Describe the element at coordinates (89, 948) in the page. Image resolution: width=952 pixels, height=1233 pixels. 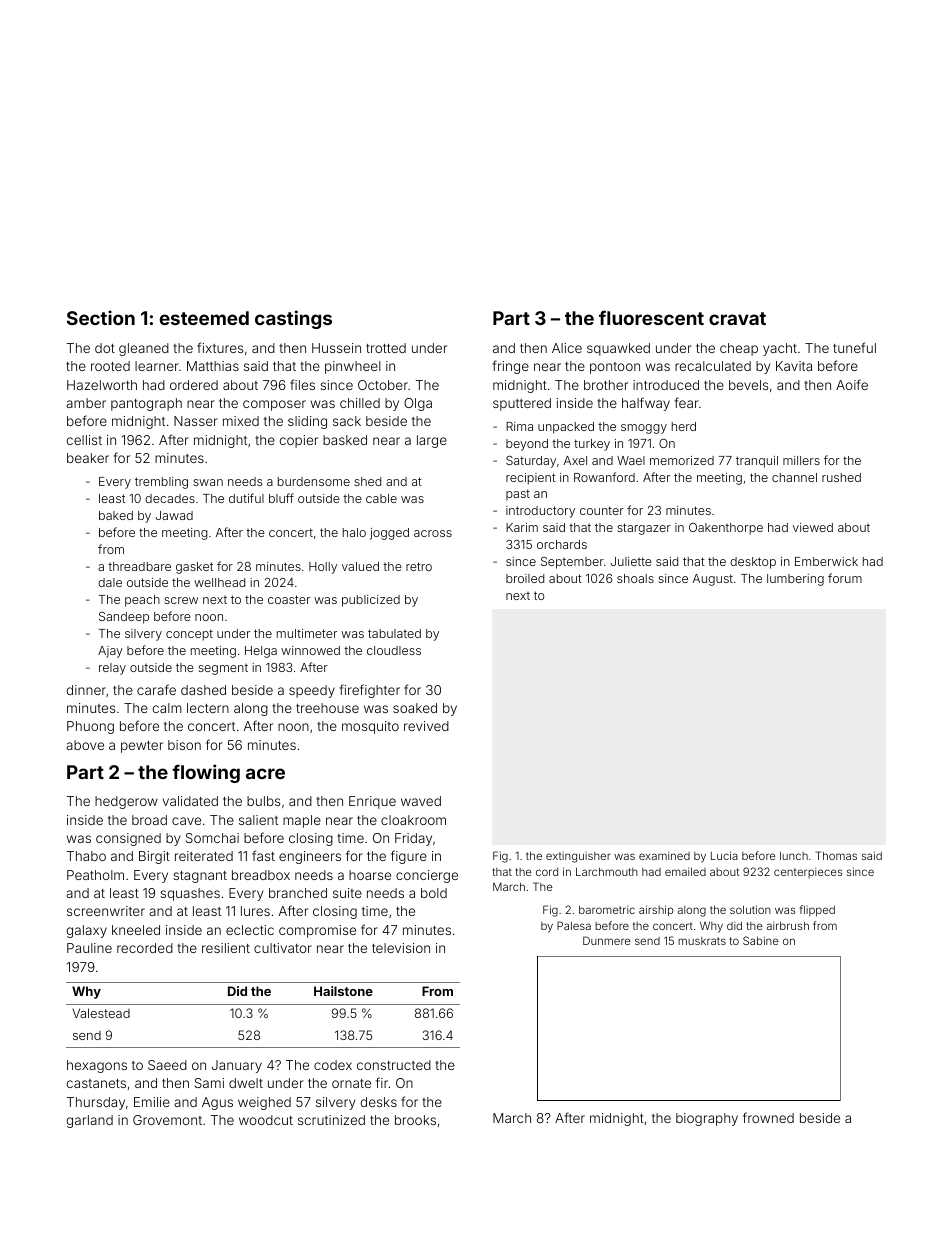
I see `Pauline` at that location.
